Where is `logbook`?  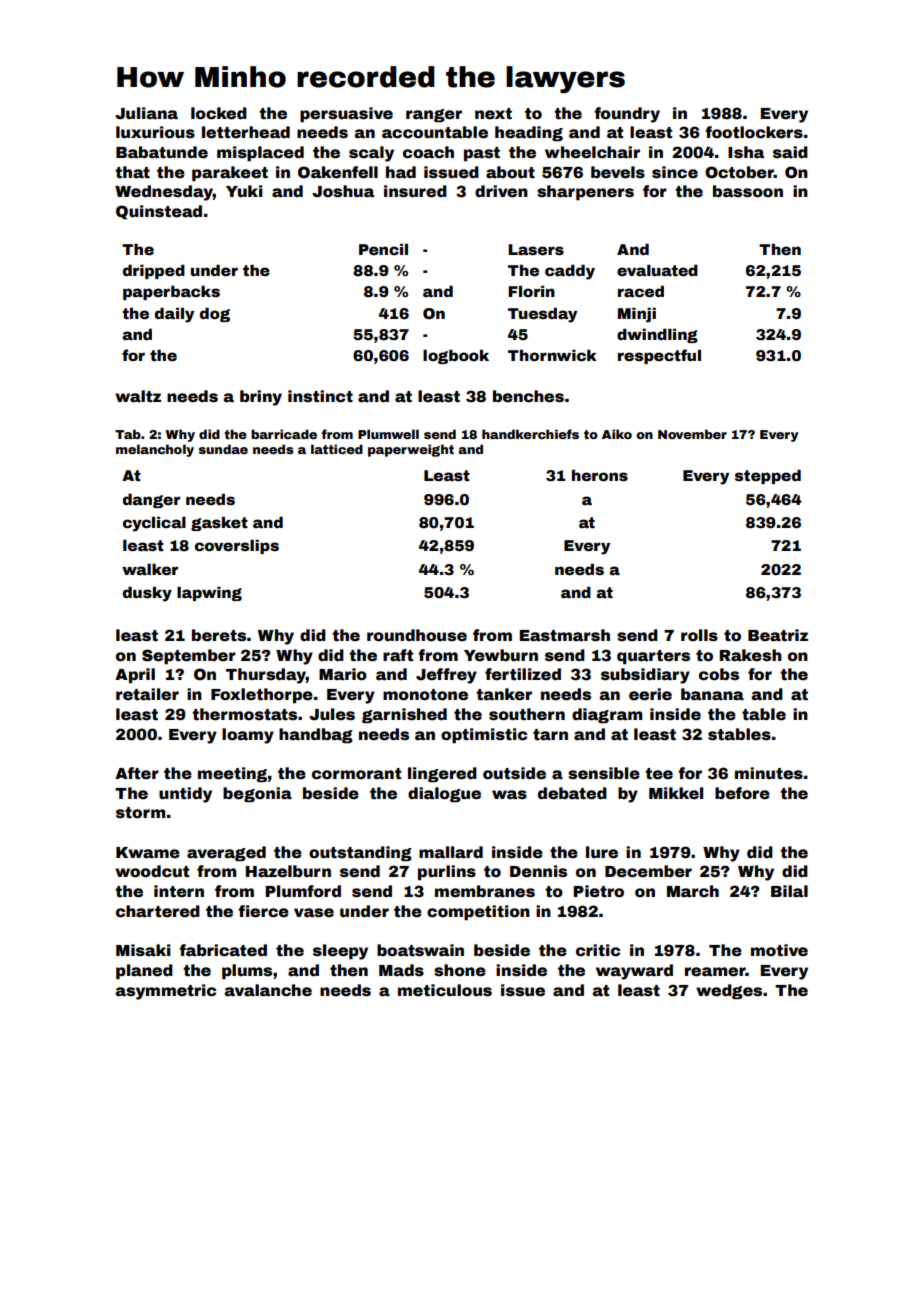
logbook is located at coordinates (456, 356).
